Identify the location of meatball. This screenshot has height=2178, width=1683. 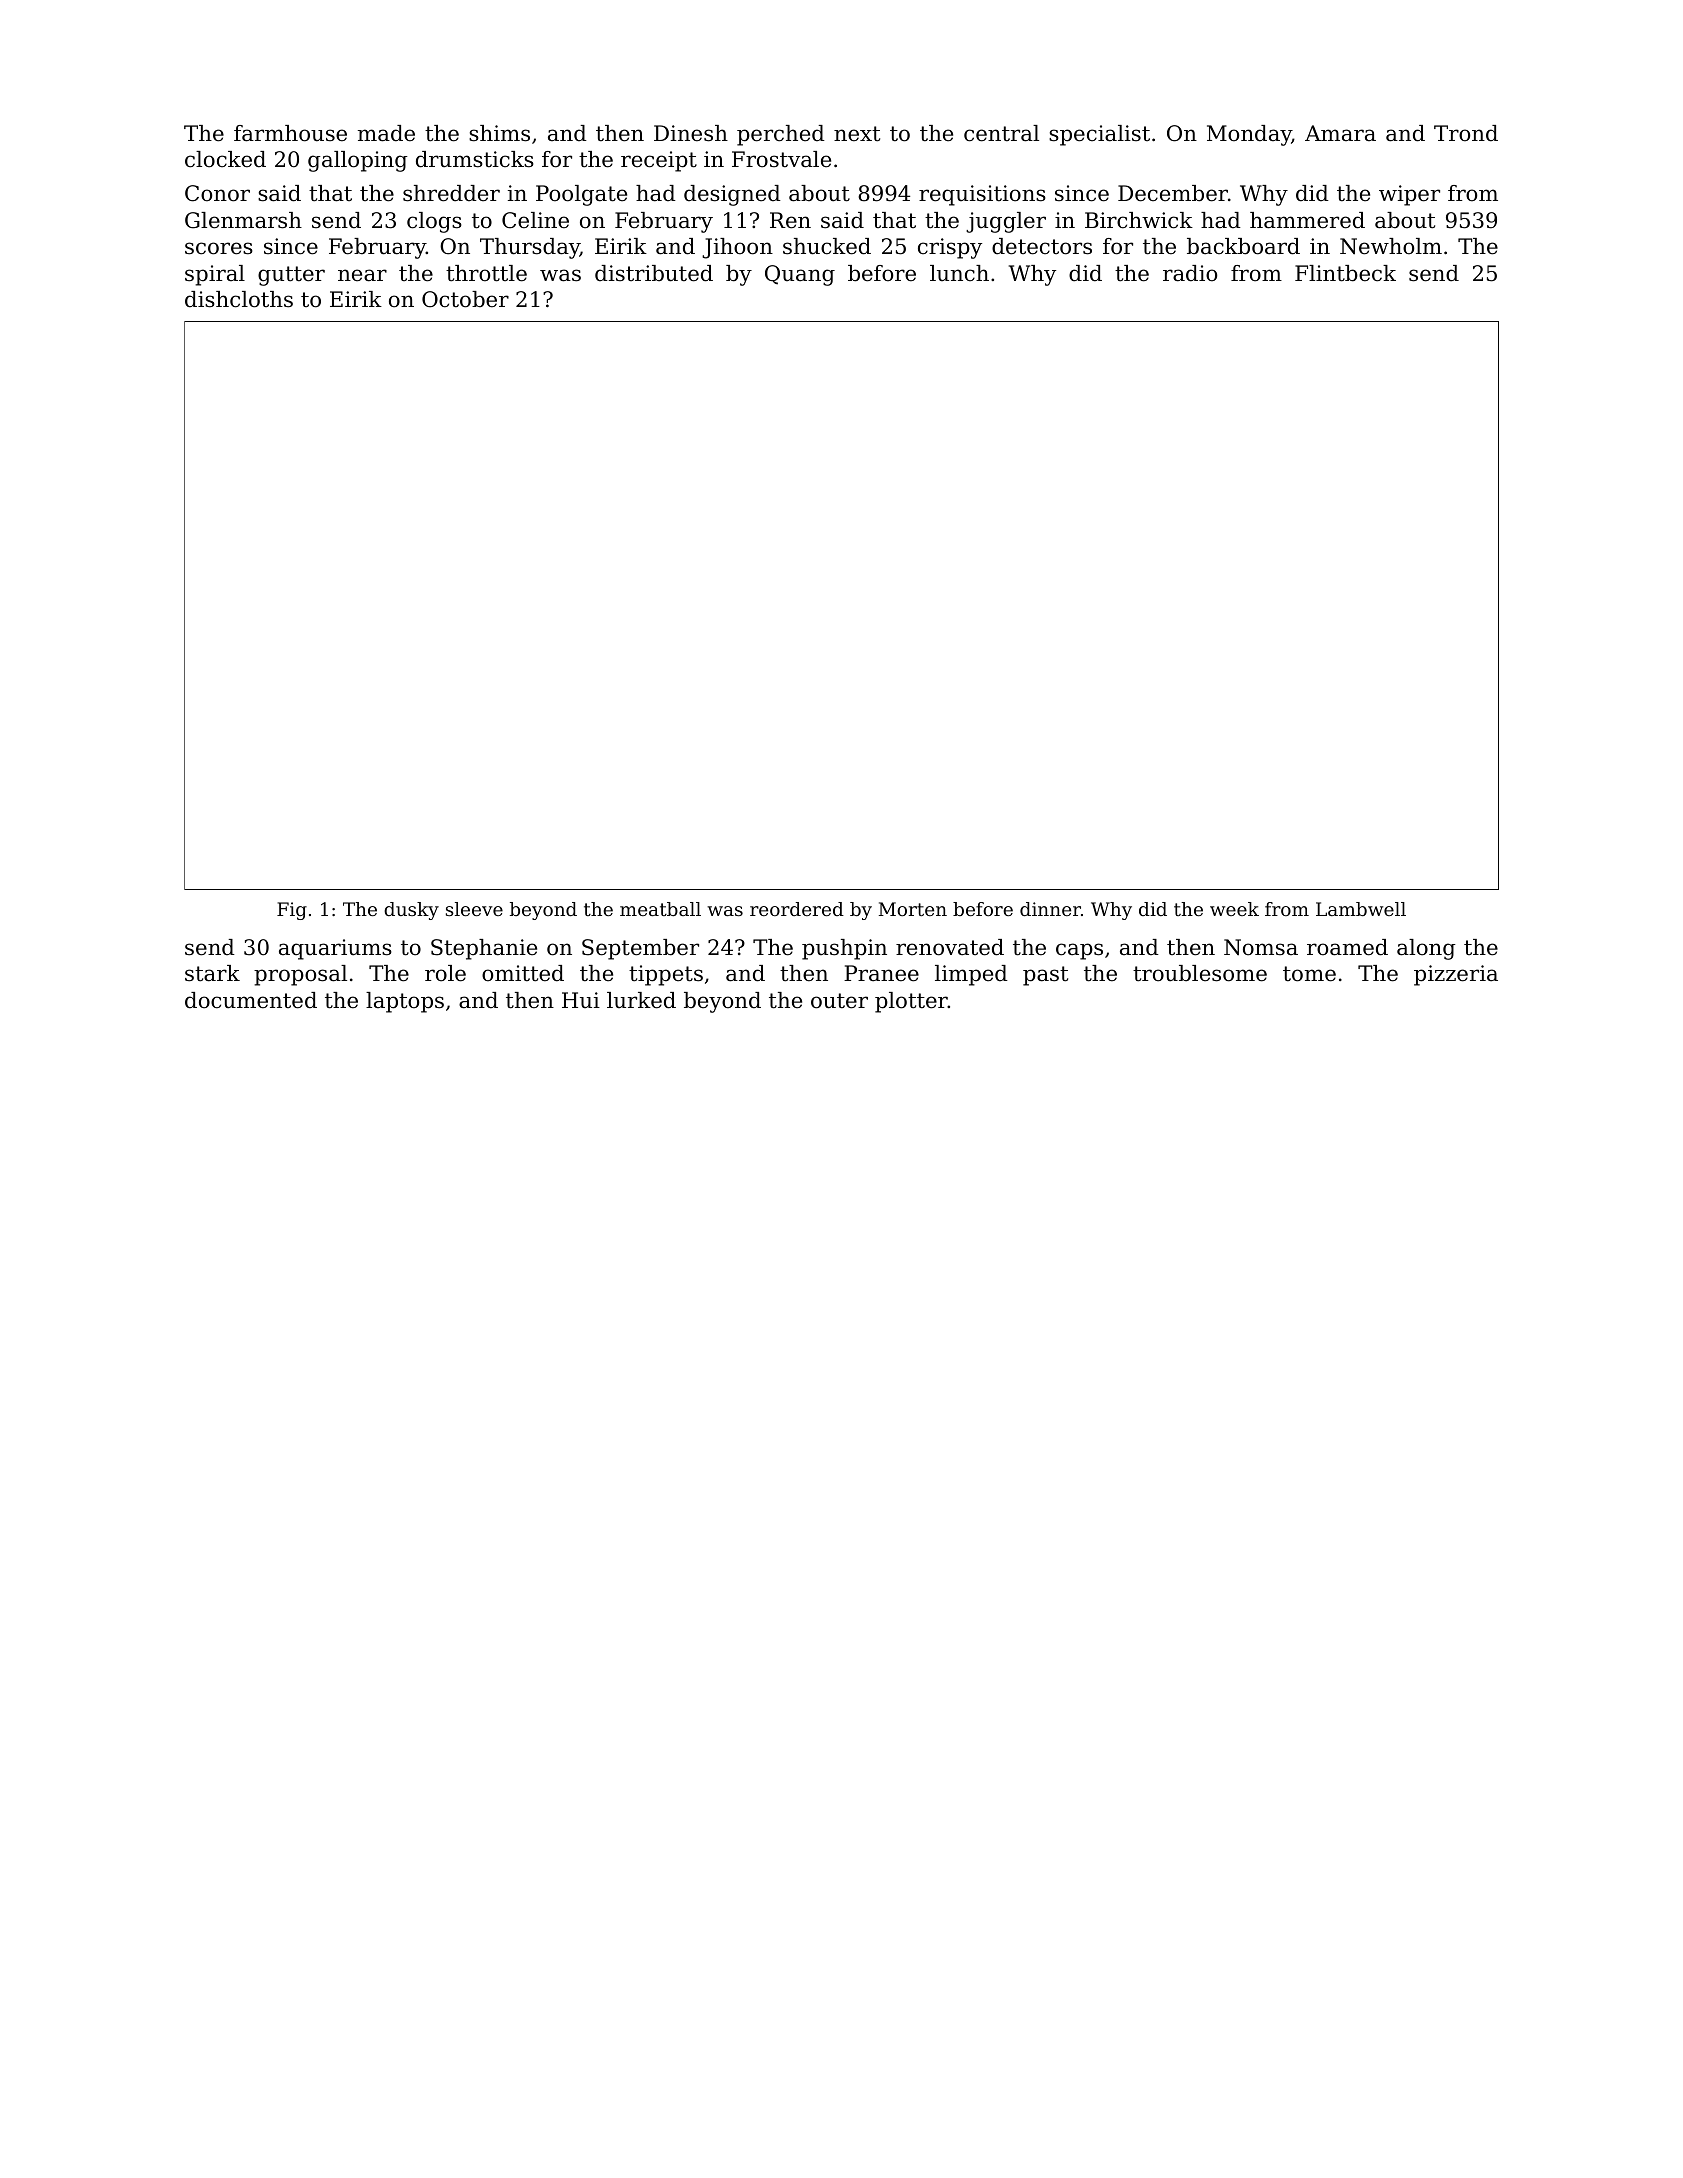
(660, 909).
